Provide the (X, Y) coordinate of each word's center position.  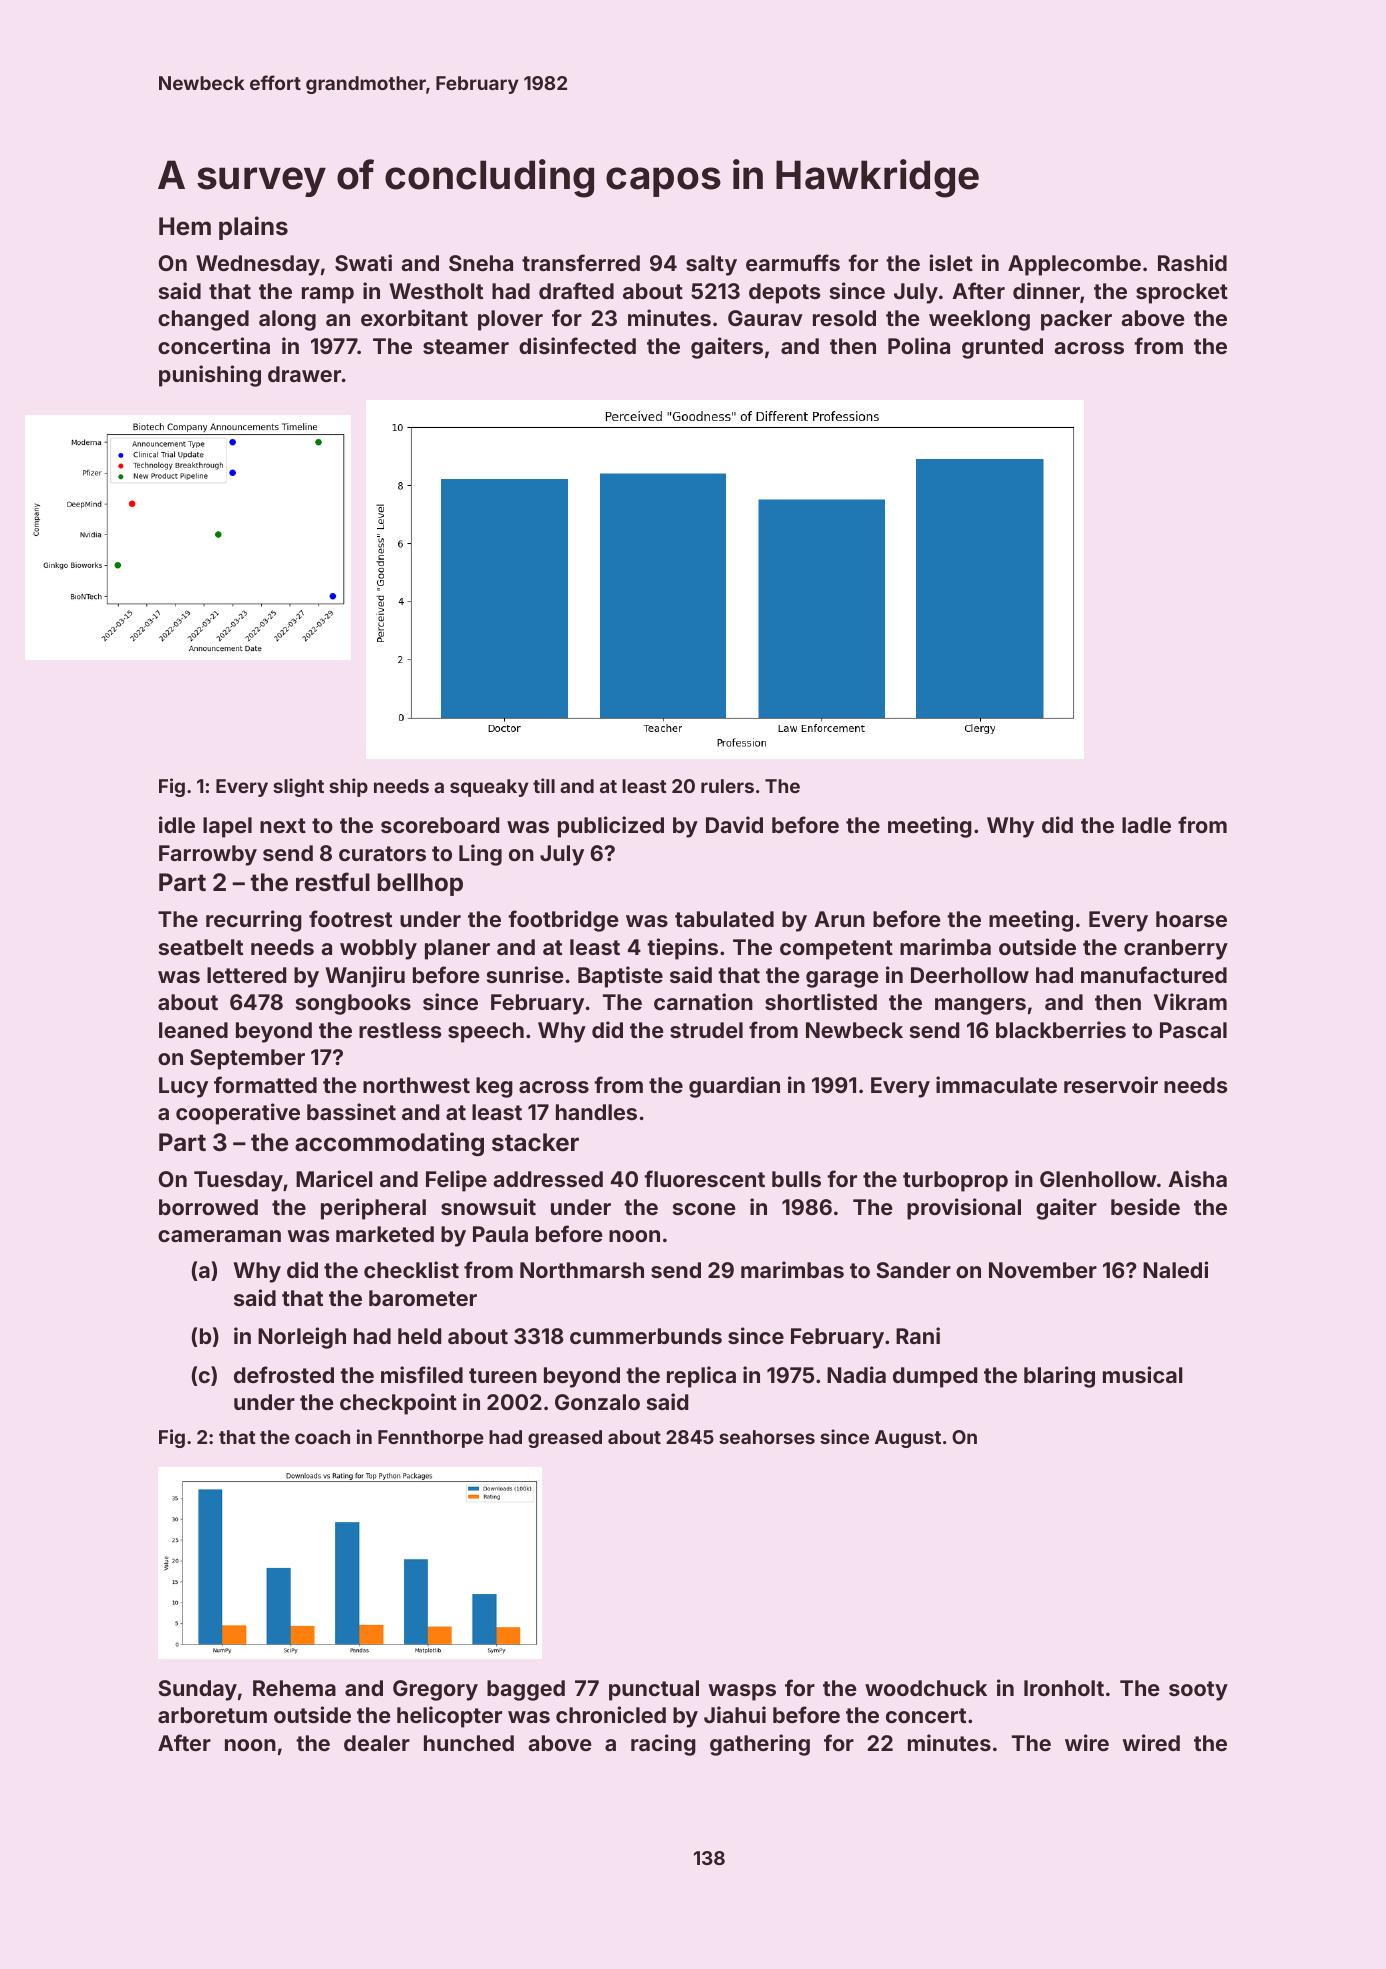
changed (203, 320)
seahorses (767, 1437)
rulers (727, 786)
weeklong (979, 320)
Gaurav (765, 318)
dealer (377, 1743)
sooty (1198, 1691)
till (544, 785)
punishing (210, 376)
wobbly (378, 949)
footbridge (563, 921)
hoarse (1191, 919)
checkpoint (398, 1404)
